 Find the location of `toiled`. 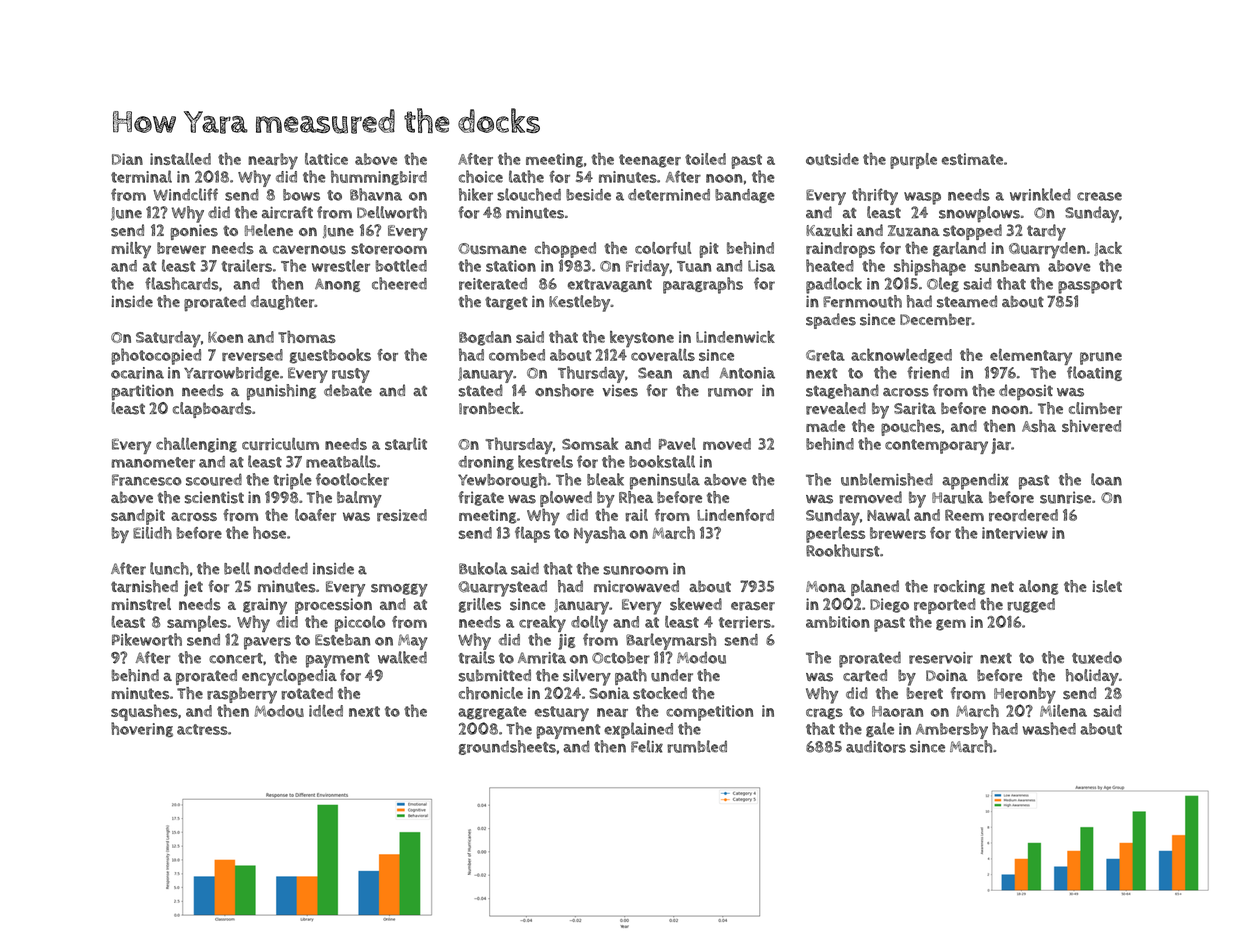

toiled is located at coordinates (705, 159).
